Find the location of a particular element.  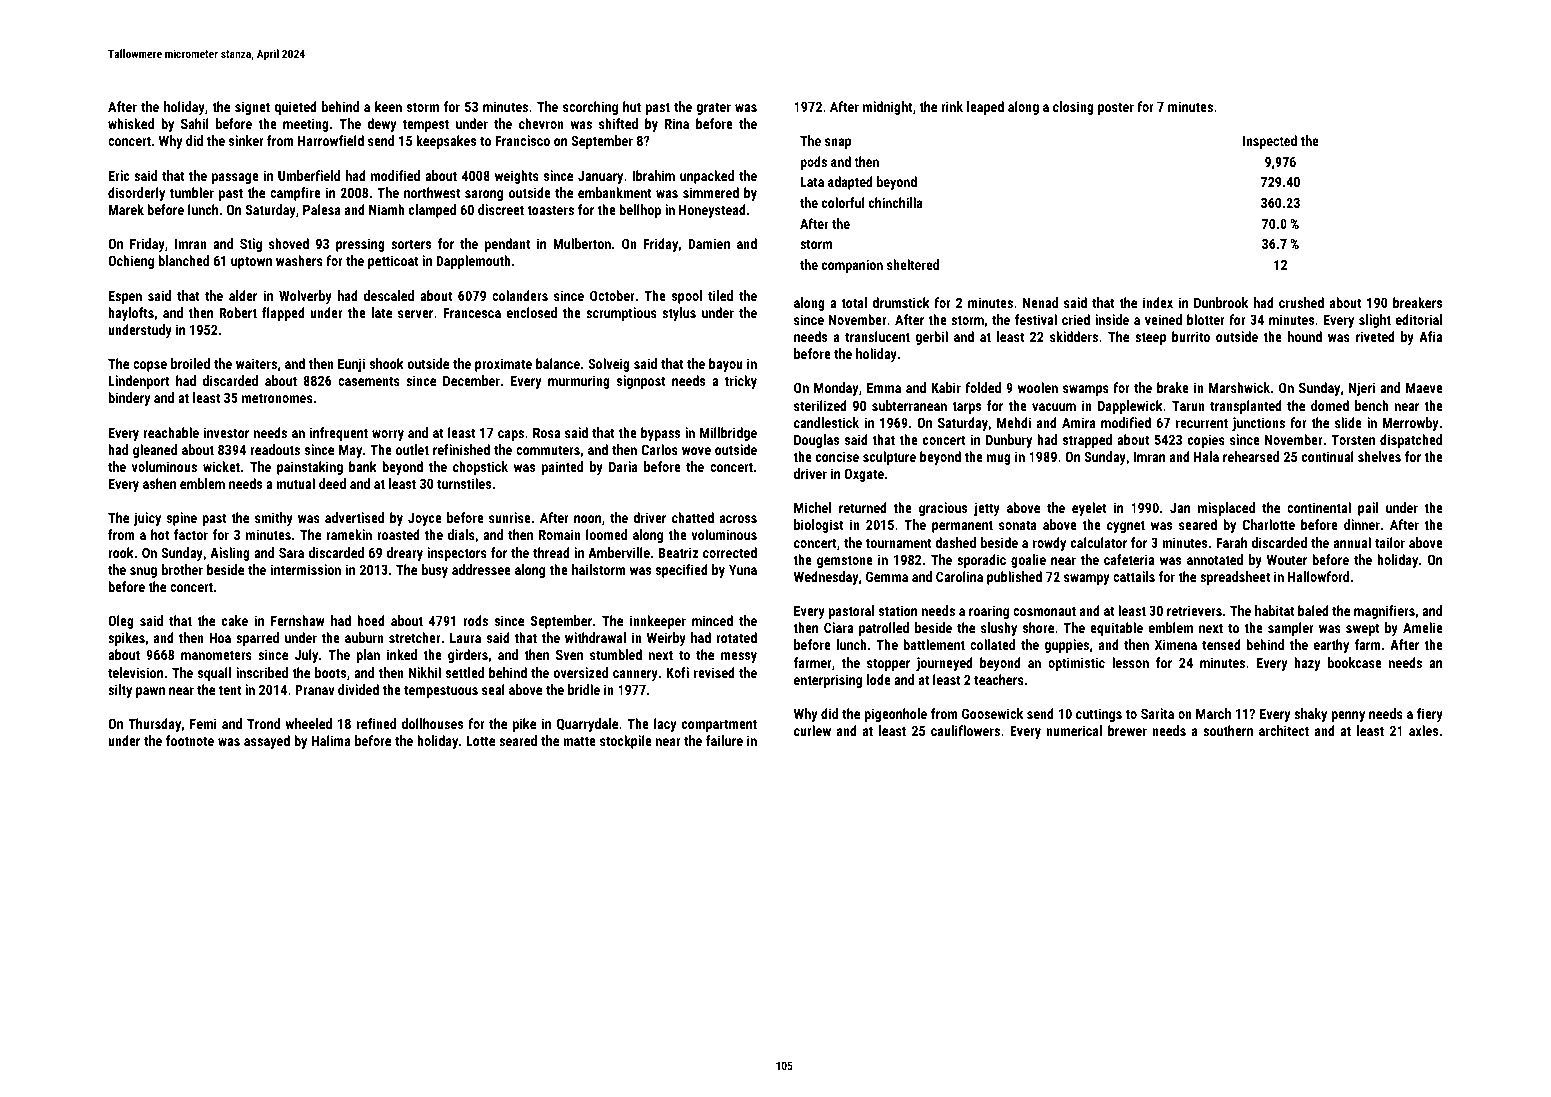

Umberfield is located at coordinates (309, 175).
